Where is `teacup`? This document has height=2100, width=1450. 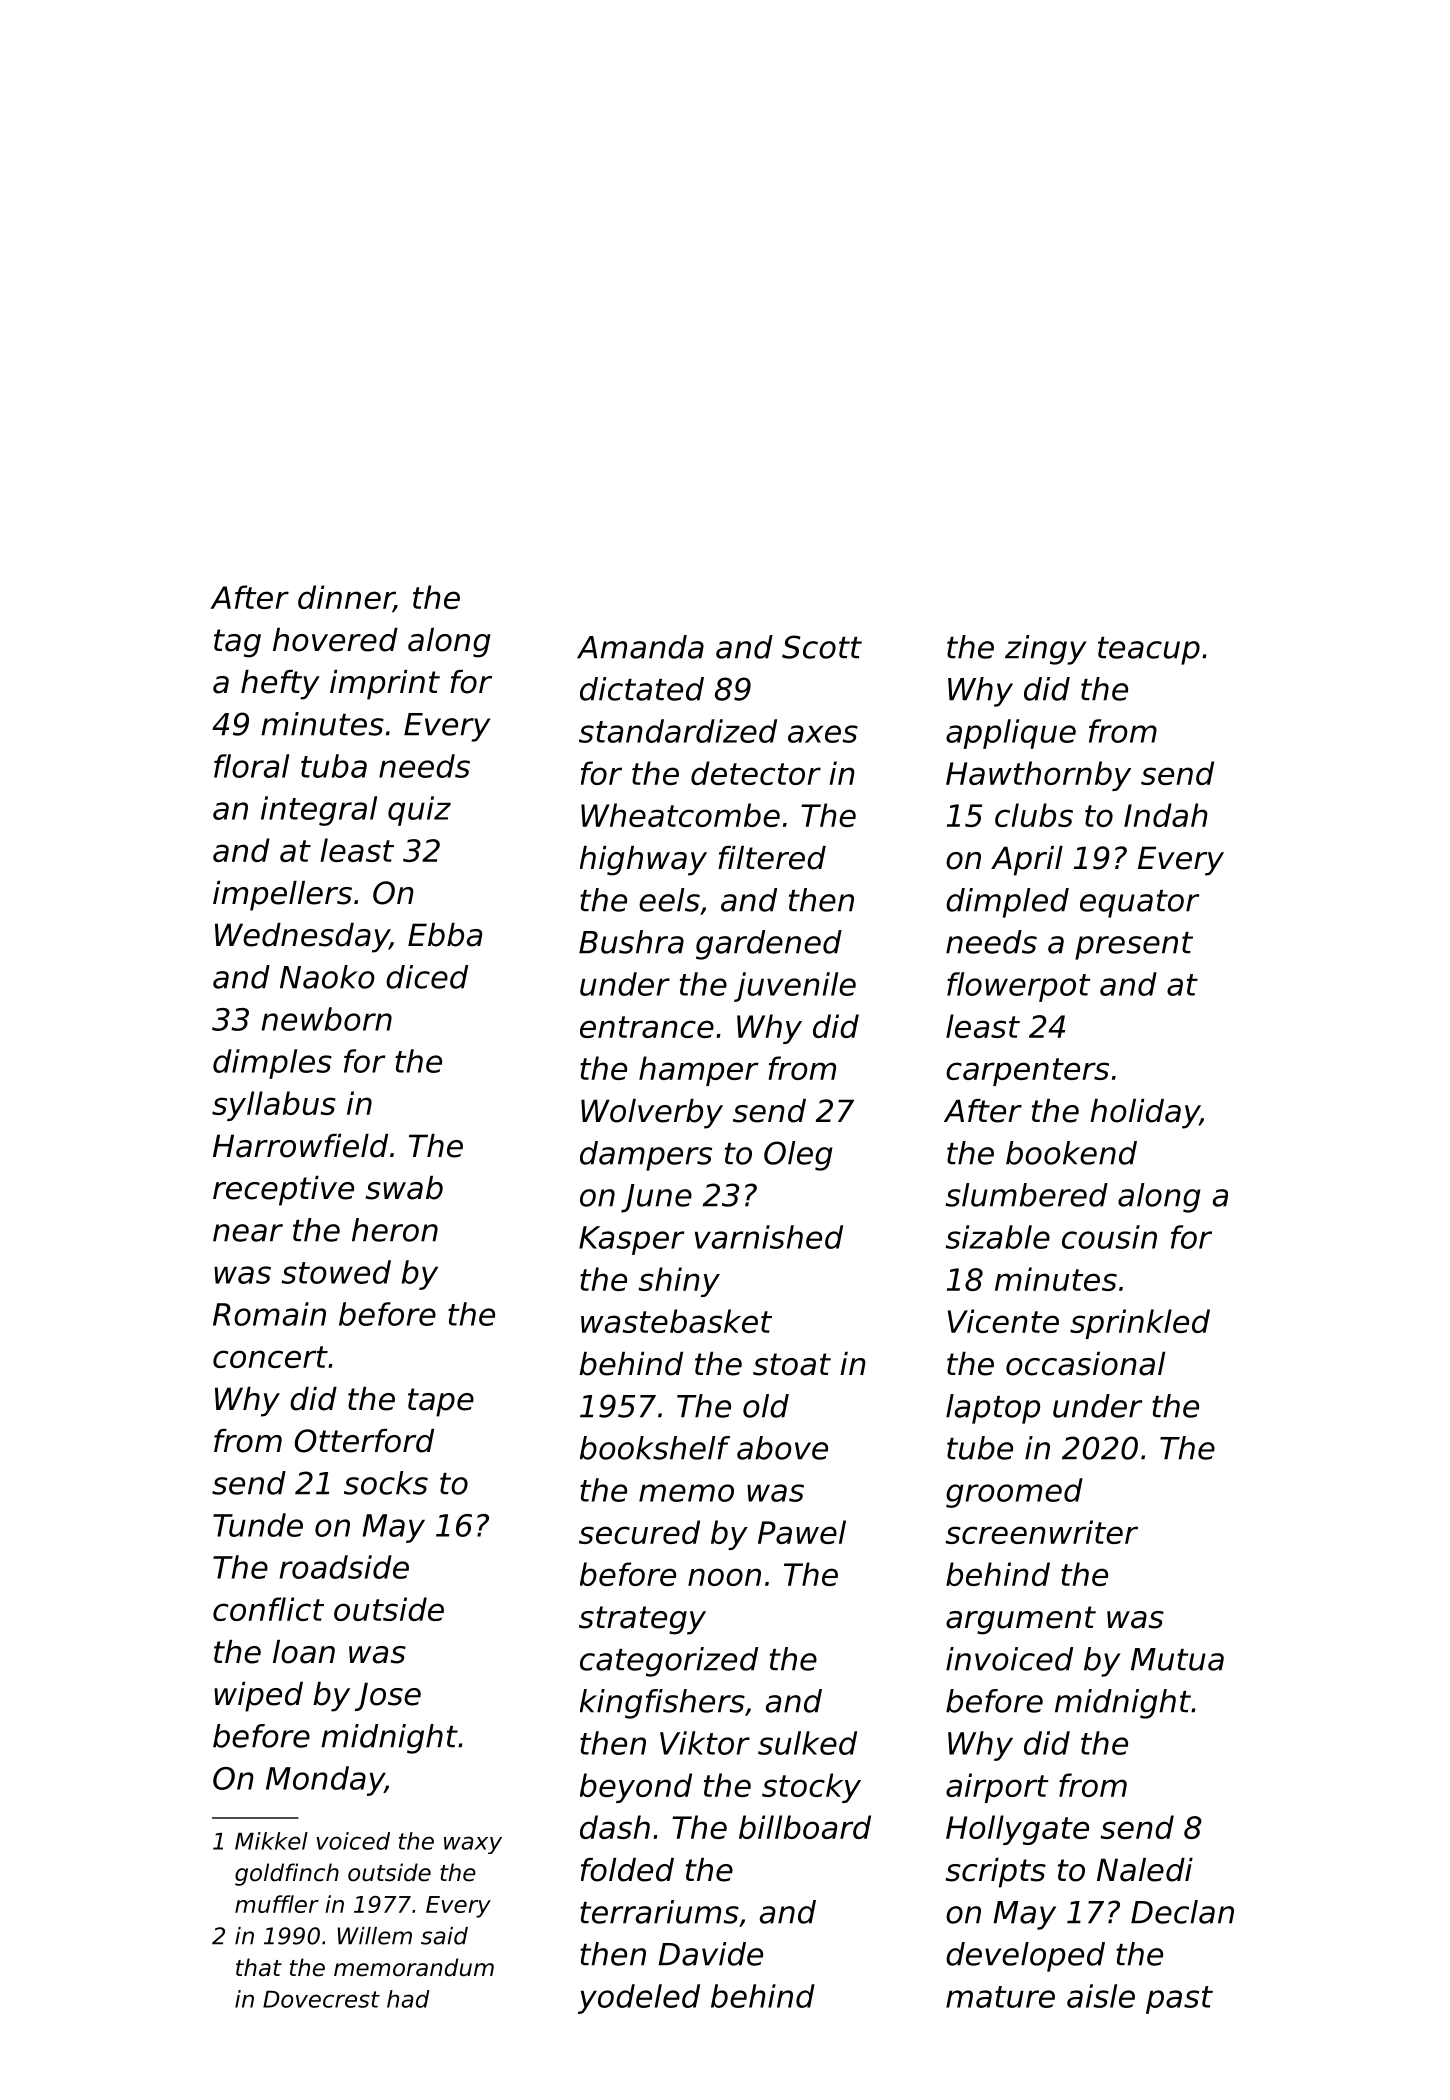
teacup is located at coordinates (1149, 651).
